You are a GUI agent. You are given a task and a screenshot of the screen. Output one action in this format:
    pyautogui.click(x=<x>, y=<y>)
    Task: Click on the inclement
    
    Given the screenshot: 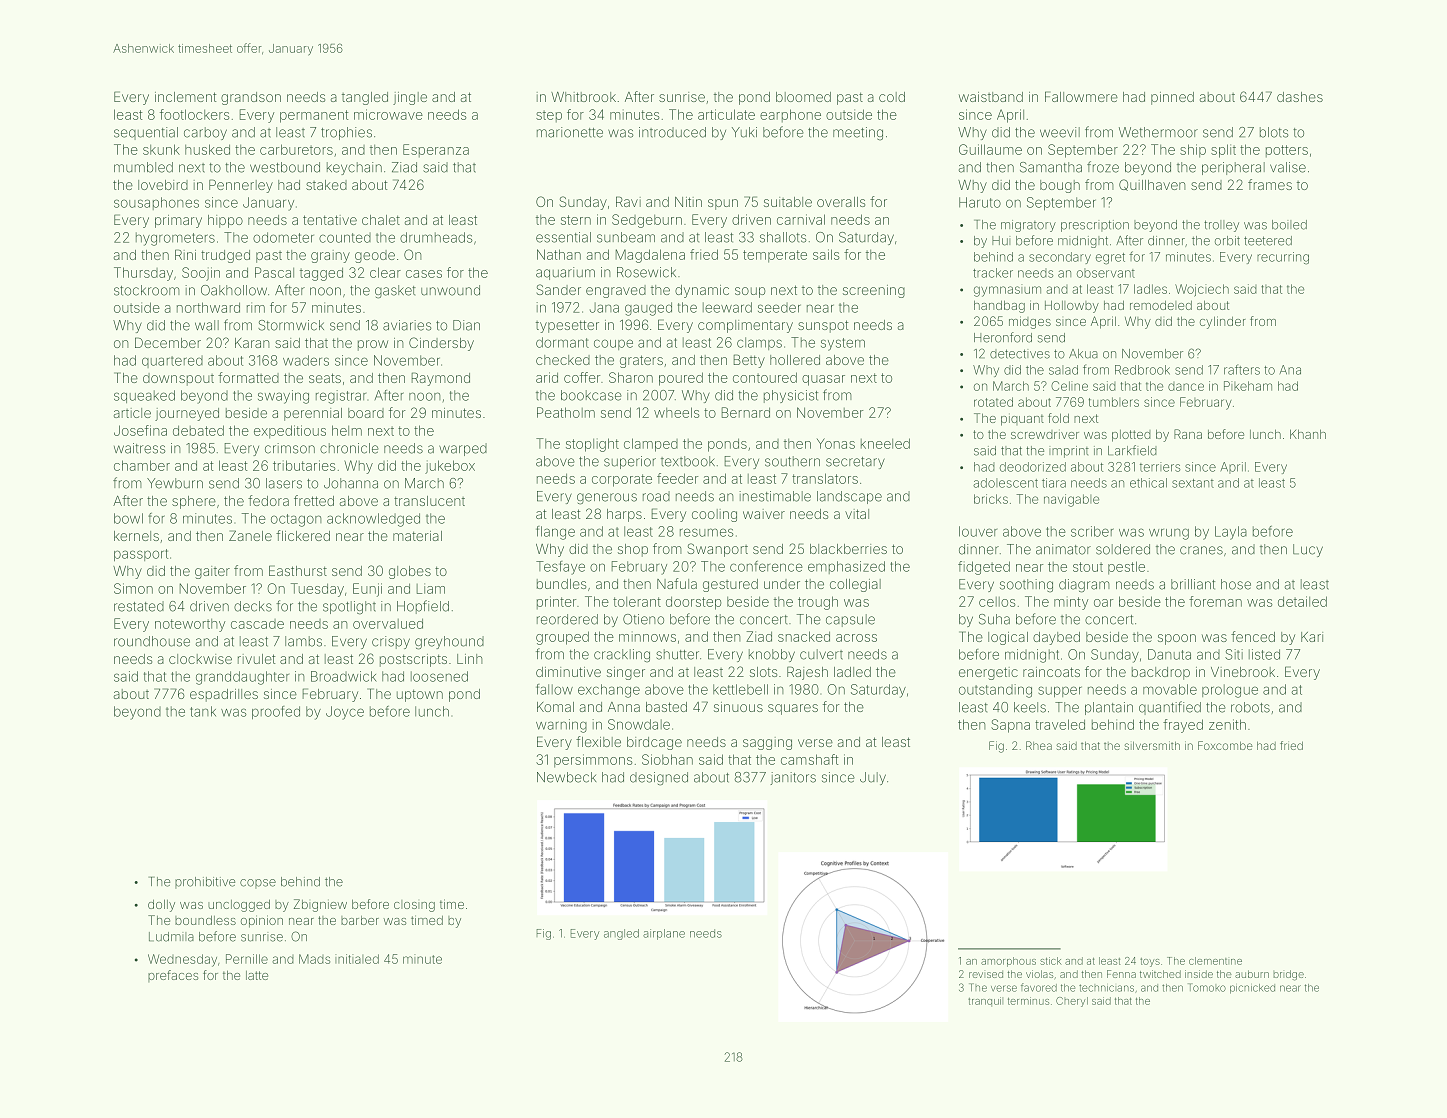 What is the action you would take?
    pyautogui.click(x=186, y=97)
